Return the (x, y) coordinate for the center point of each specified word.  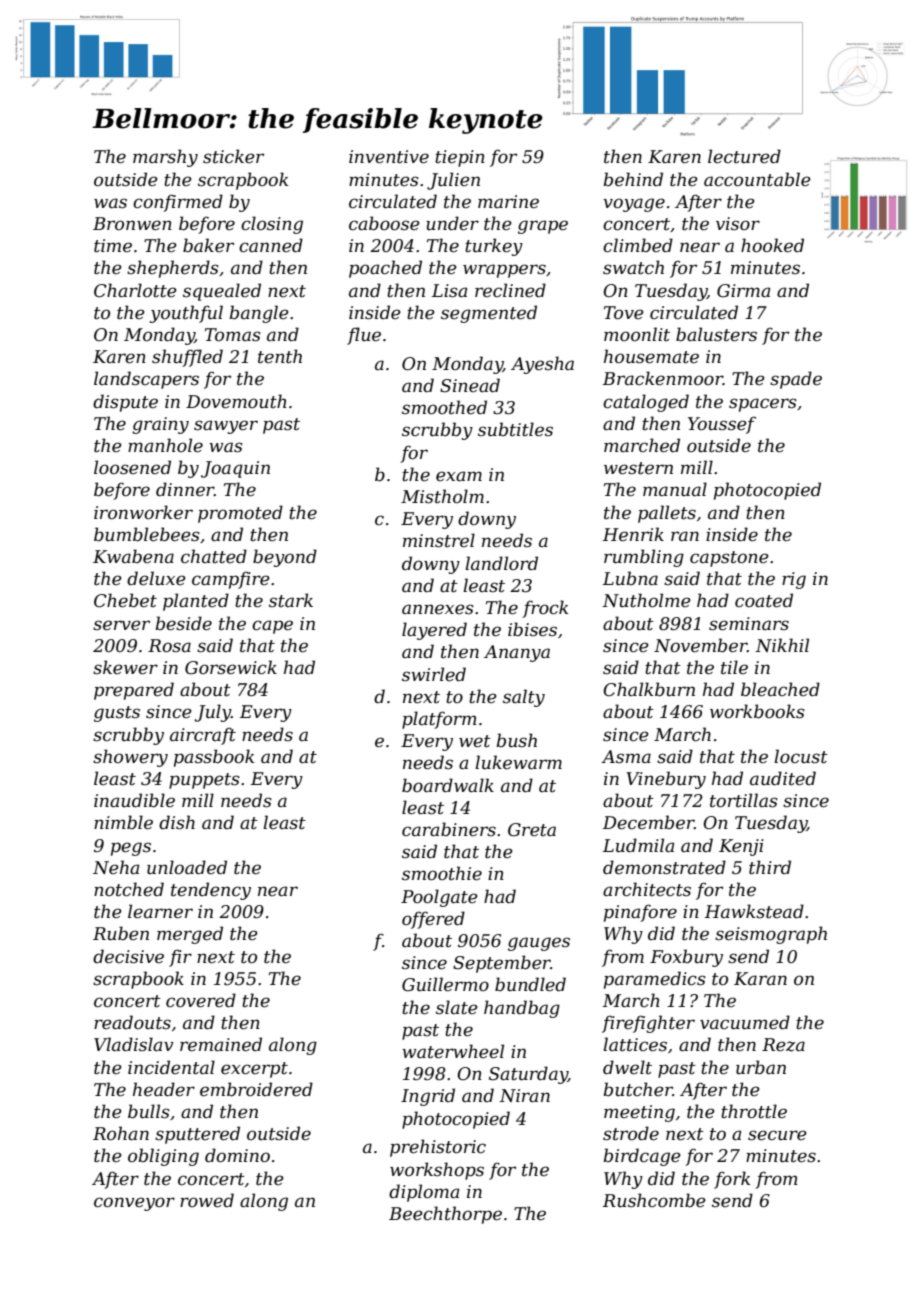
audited (783, 778)
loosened (132, 467)
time (113, 246)
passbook (214, 758)
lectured (744, 156)
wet (475, 741)
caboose (384, 223)
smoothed (444, 407)
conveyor (134, 1204)
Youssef (722, 425)
